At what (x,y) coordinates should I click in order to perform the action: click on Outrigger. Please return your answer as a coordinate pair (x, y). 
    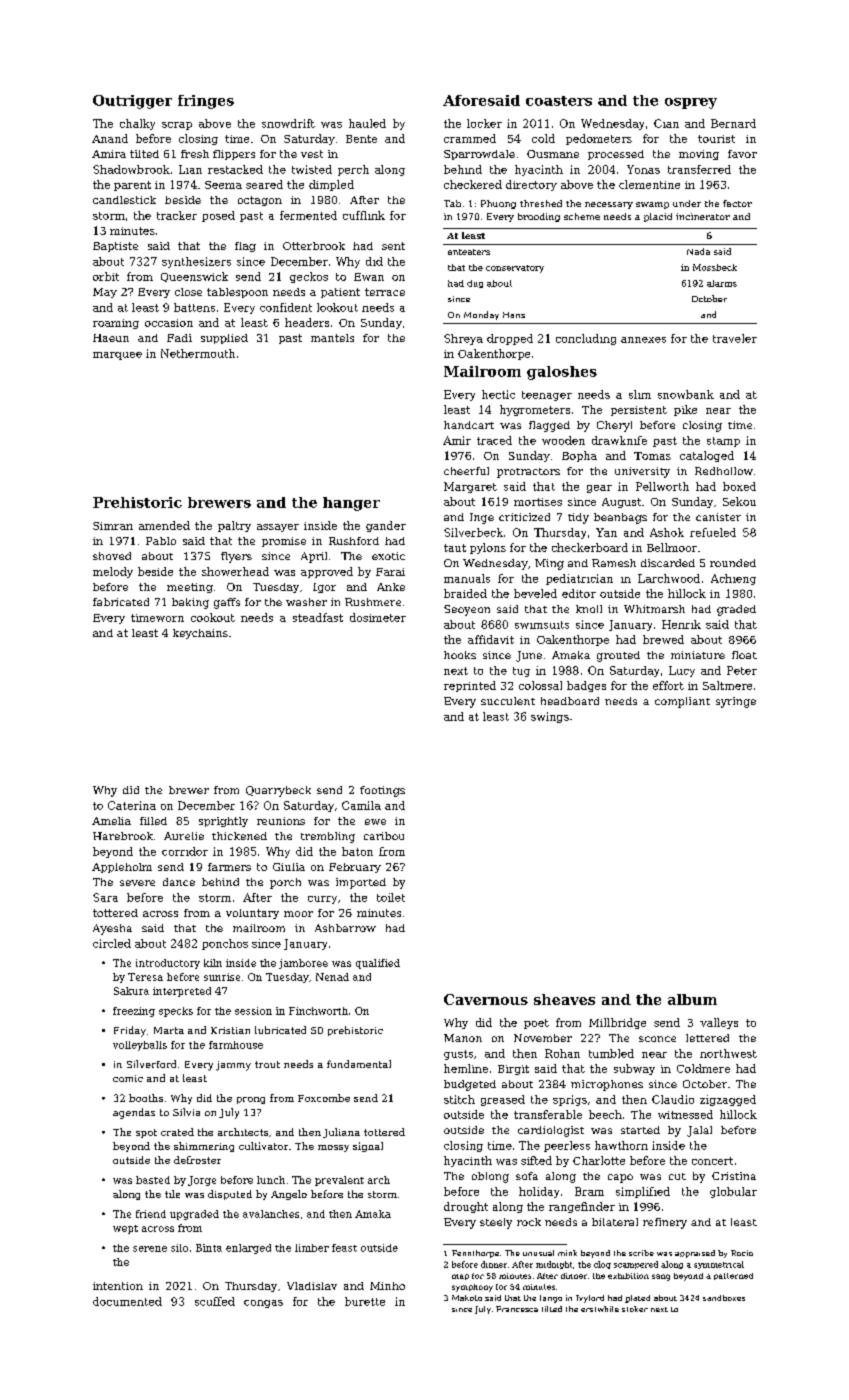
    Looking at the image, I should click on (132, 102).
